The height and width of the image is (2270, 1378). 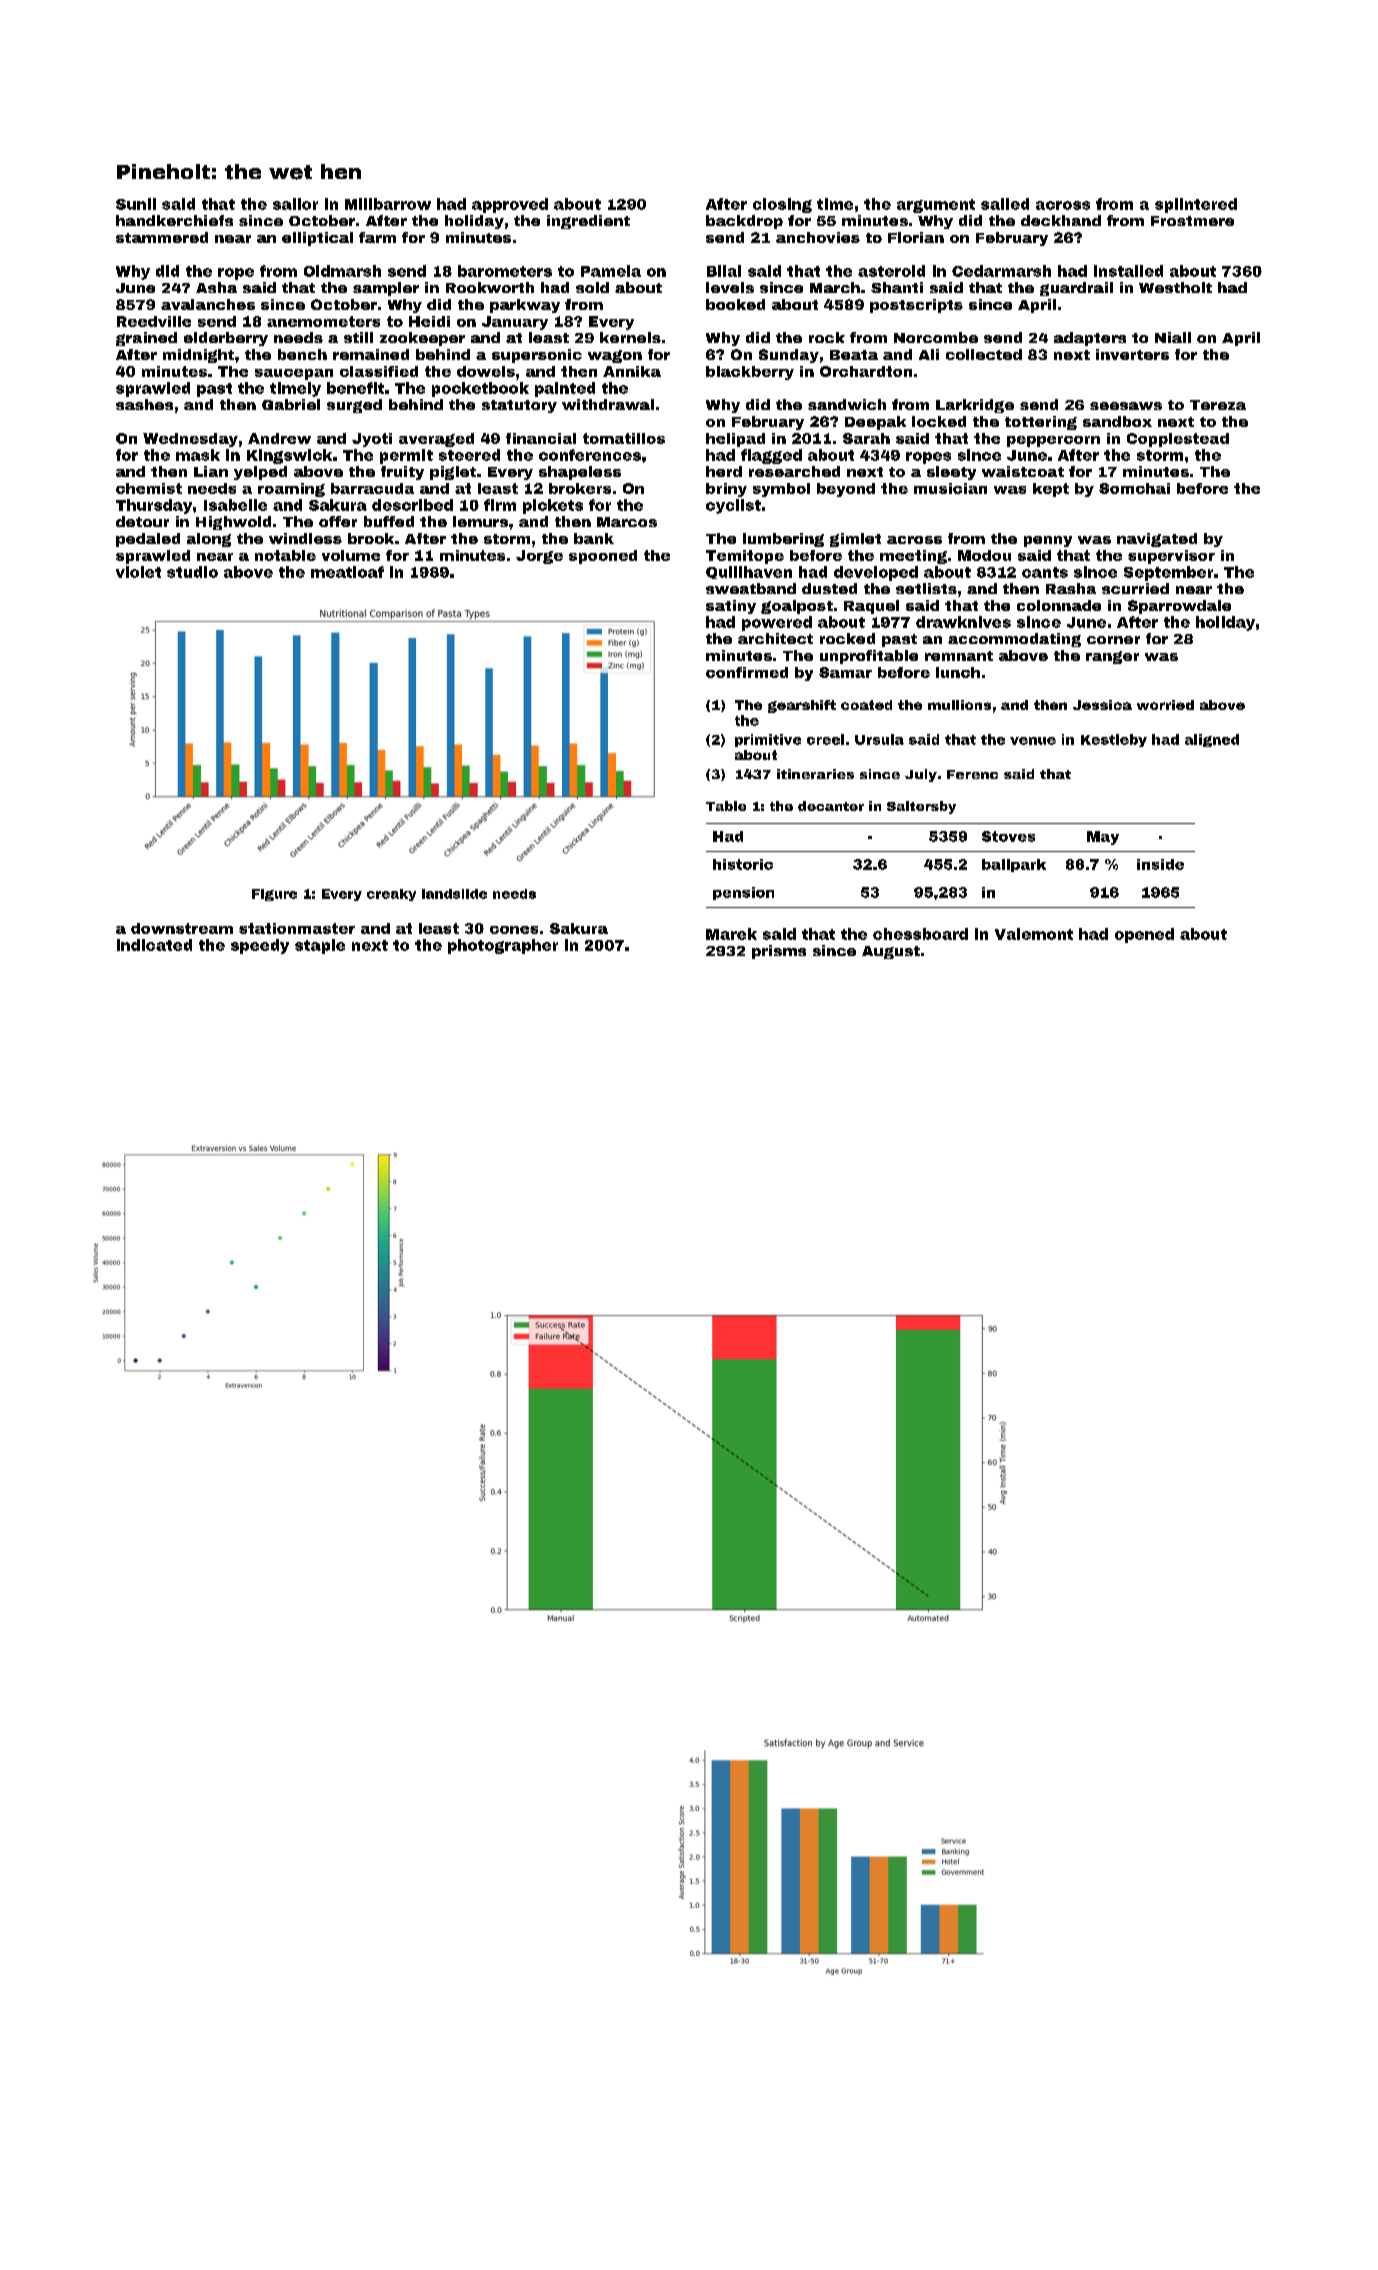 What do you see at coordinates (371, 538) in the image?
I see `brook` at bounding box center [371, 538].
